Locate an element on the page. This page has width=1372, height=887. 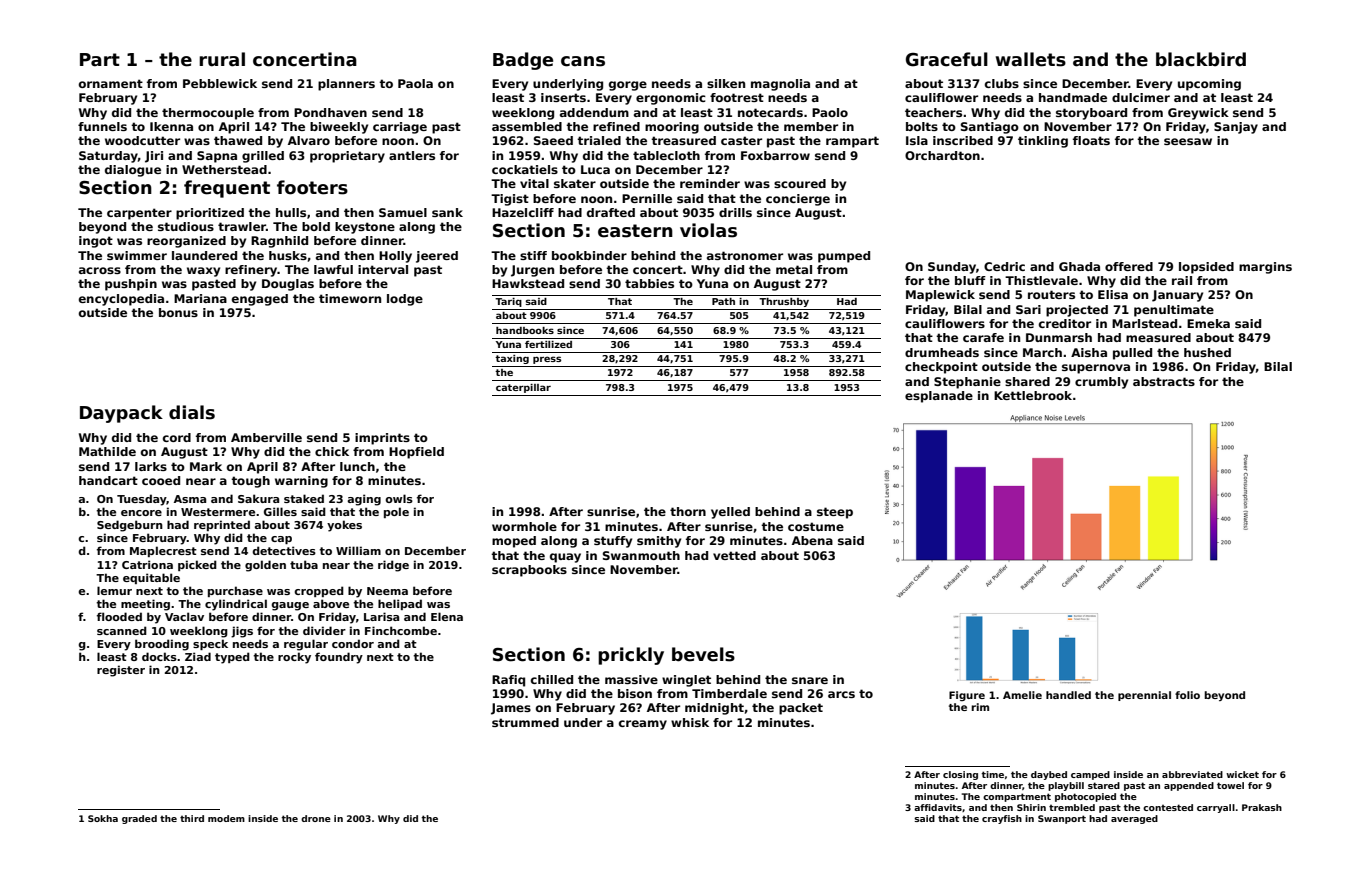
crumbly is located at coordinates (1101, 383).
